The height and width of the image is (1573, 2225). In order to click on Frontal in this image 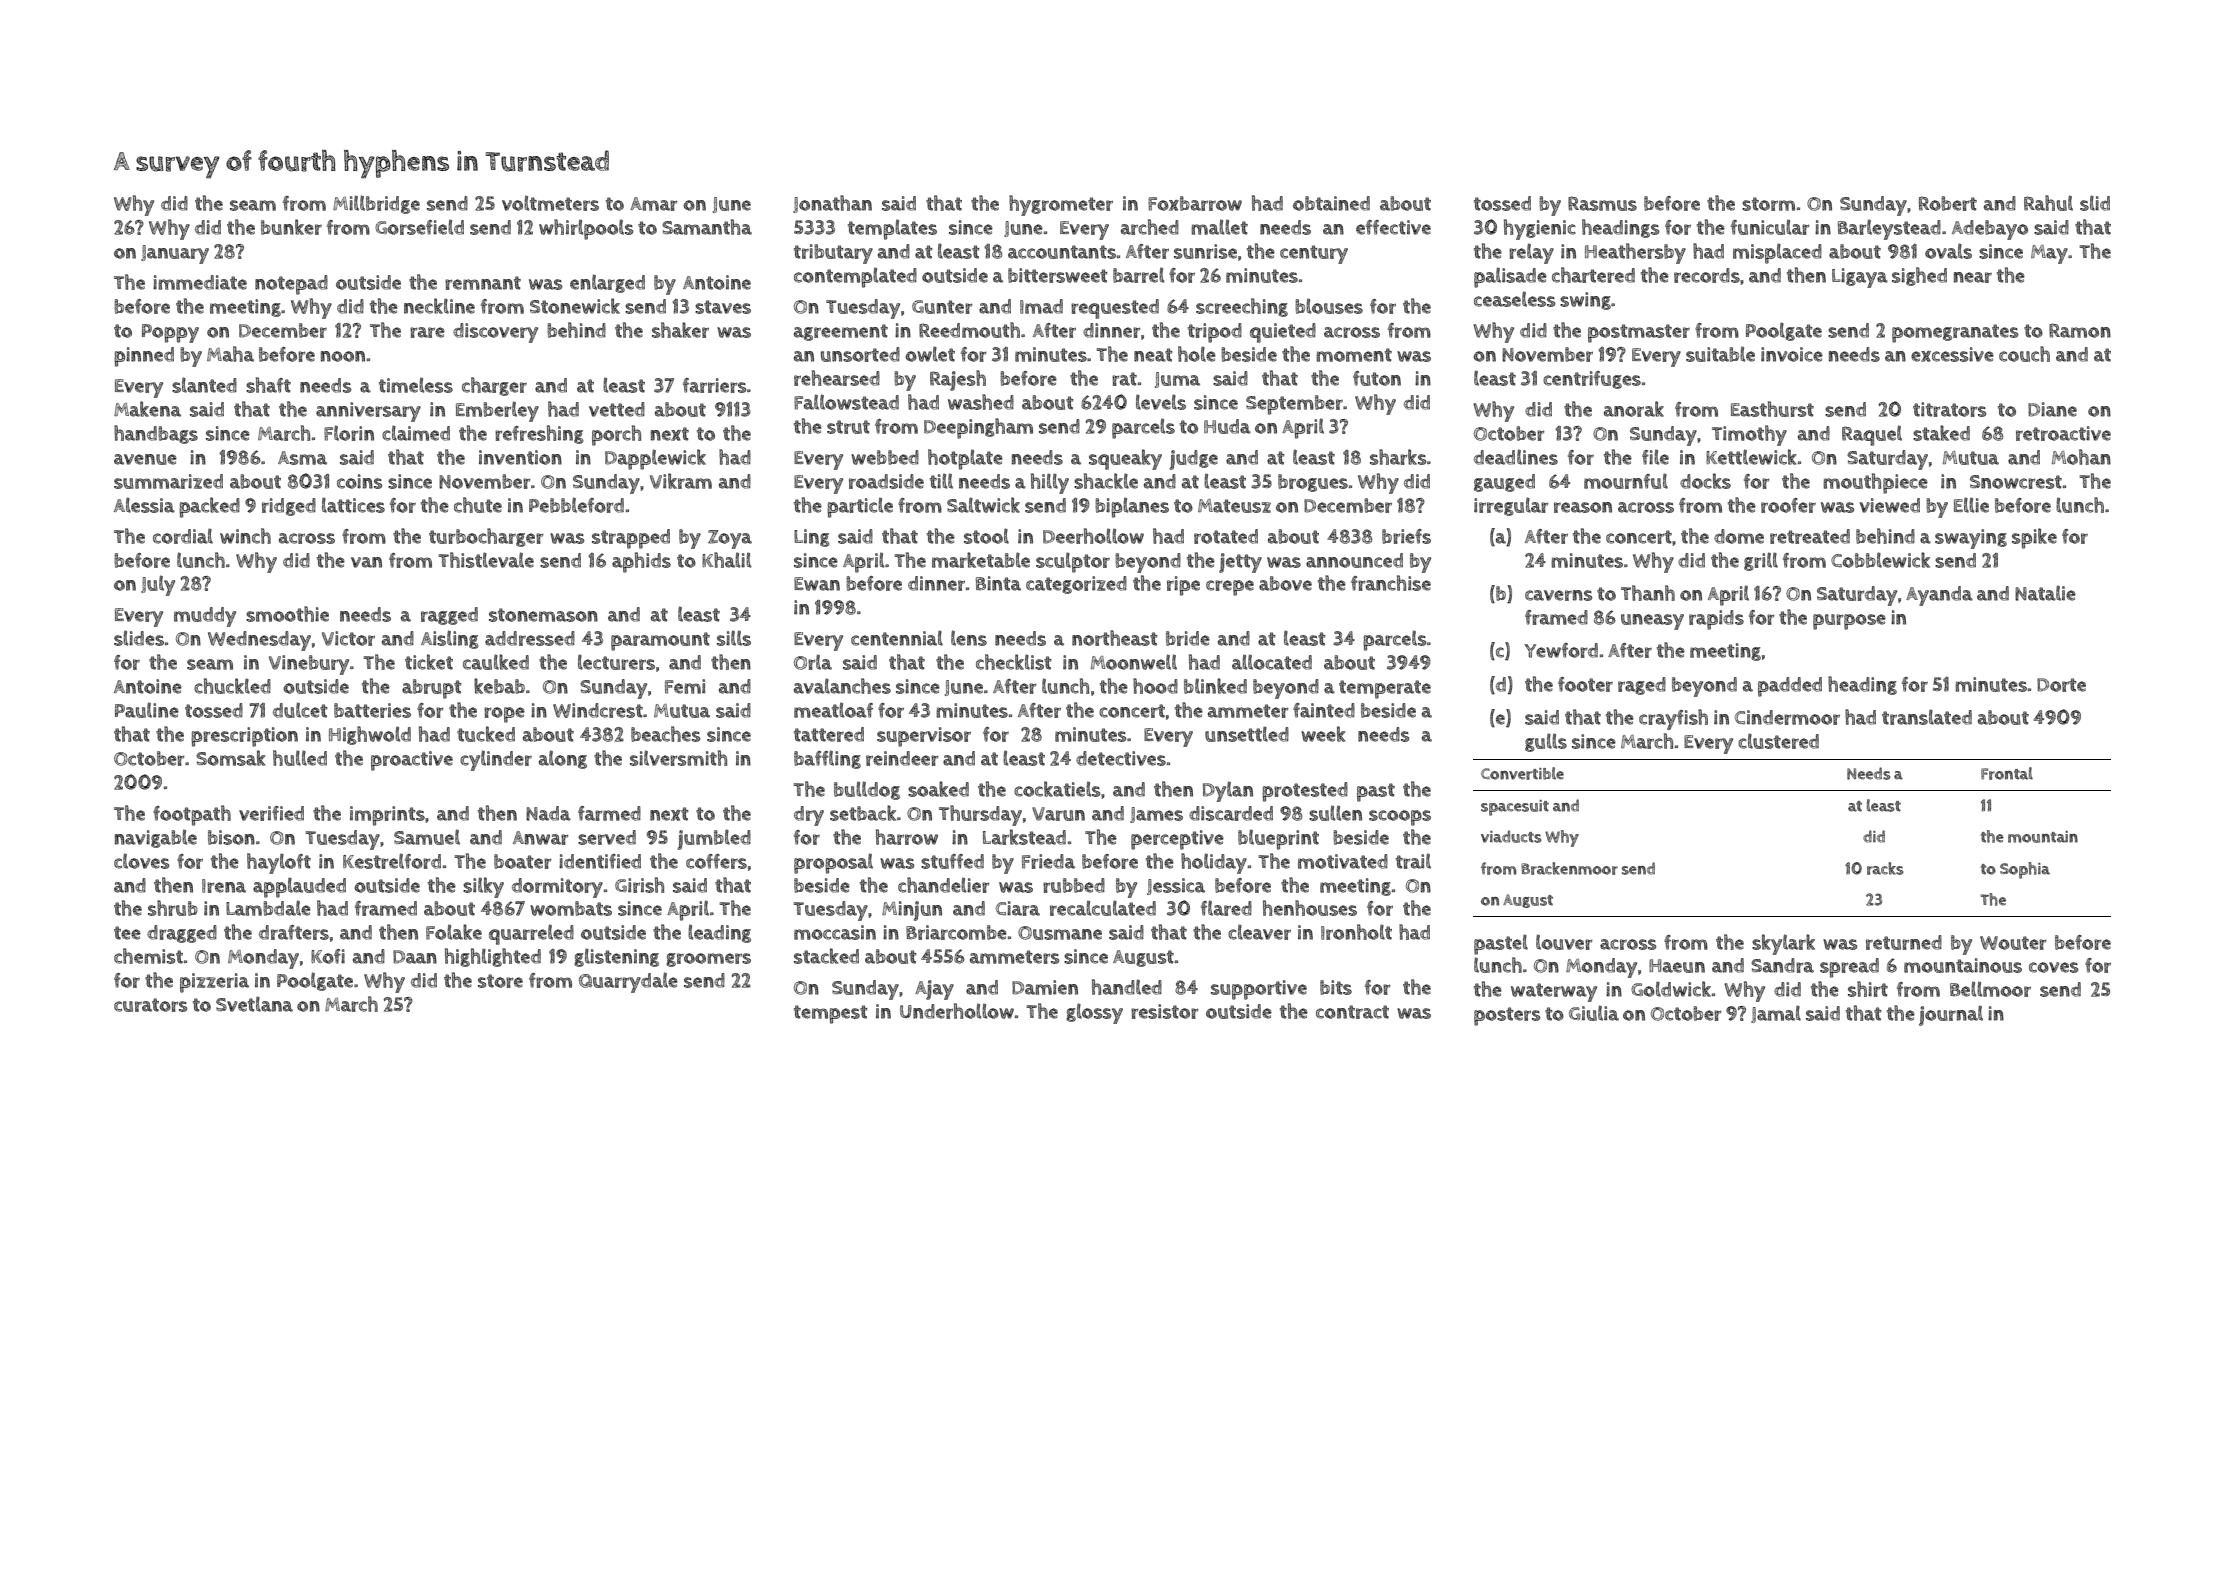, I will do `click(2007, 773)`.
